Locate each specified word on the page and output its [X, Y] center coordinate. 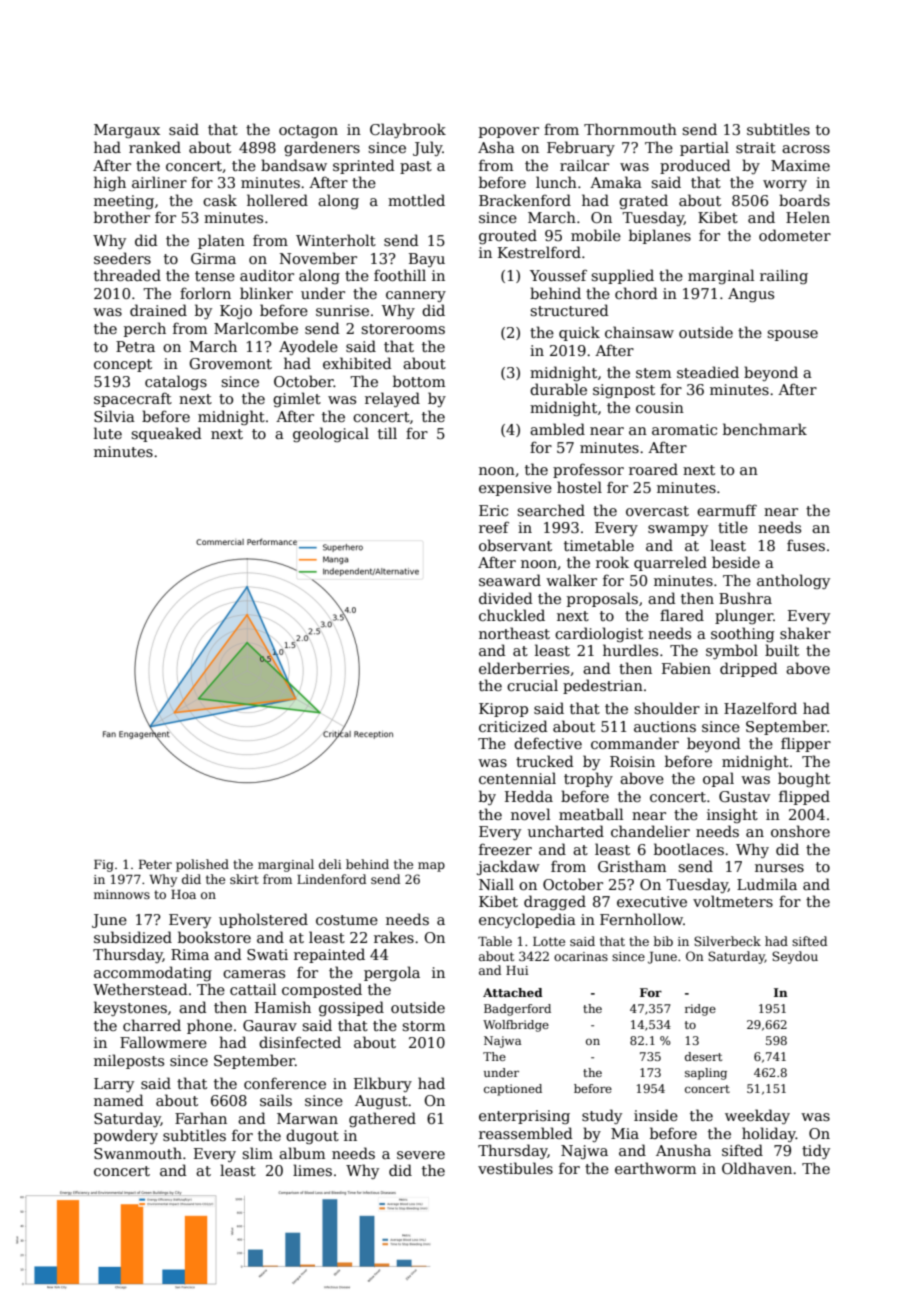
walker [571, 580]
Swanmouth [138, 1153]
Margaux [127, 131]
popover [509, 132]
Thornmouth [630, 129]
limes [312, 1170]
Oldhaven [757, 1168]
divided [506, 598]
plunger [744, 616]
